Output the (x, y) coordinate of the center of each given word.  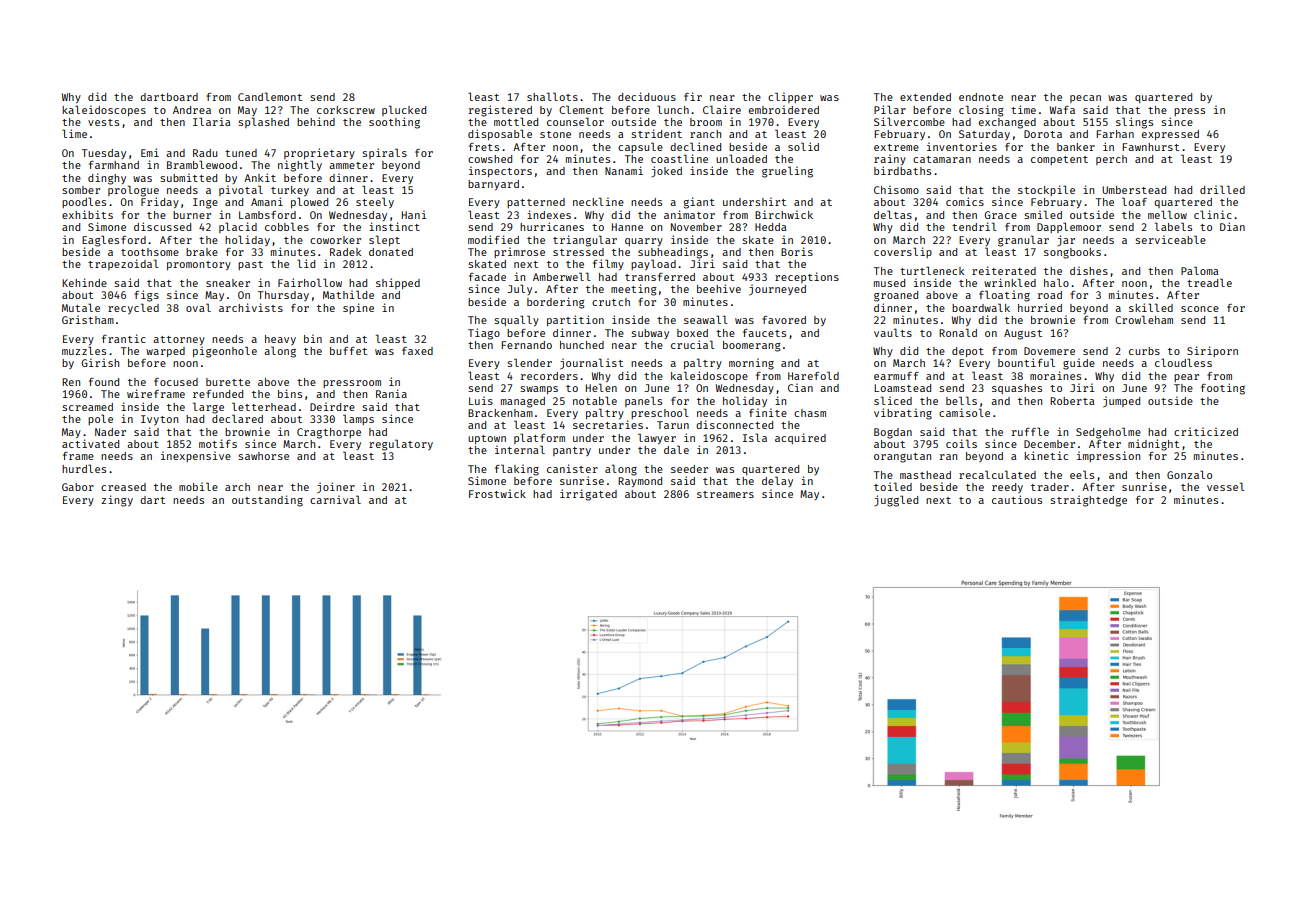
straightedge (1088, 501)
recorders (549, 376)
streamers (725, 494)
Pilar (890, 109)
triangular (585, 241)
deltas (893, 214)
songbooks (1072, 253)
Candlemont (270, 96)
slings (1134, 123)
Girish (100, 362)
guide (1079, 364)
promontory (199, 265)
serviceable (1170, 239)
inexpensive (196, 456)
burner (192, 215)
